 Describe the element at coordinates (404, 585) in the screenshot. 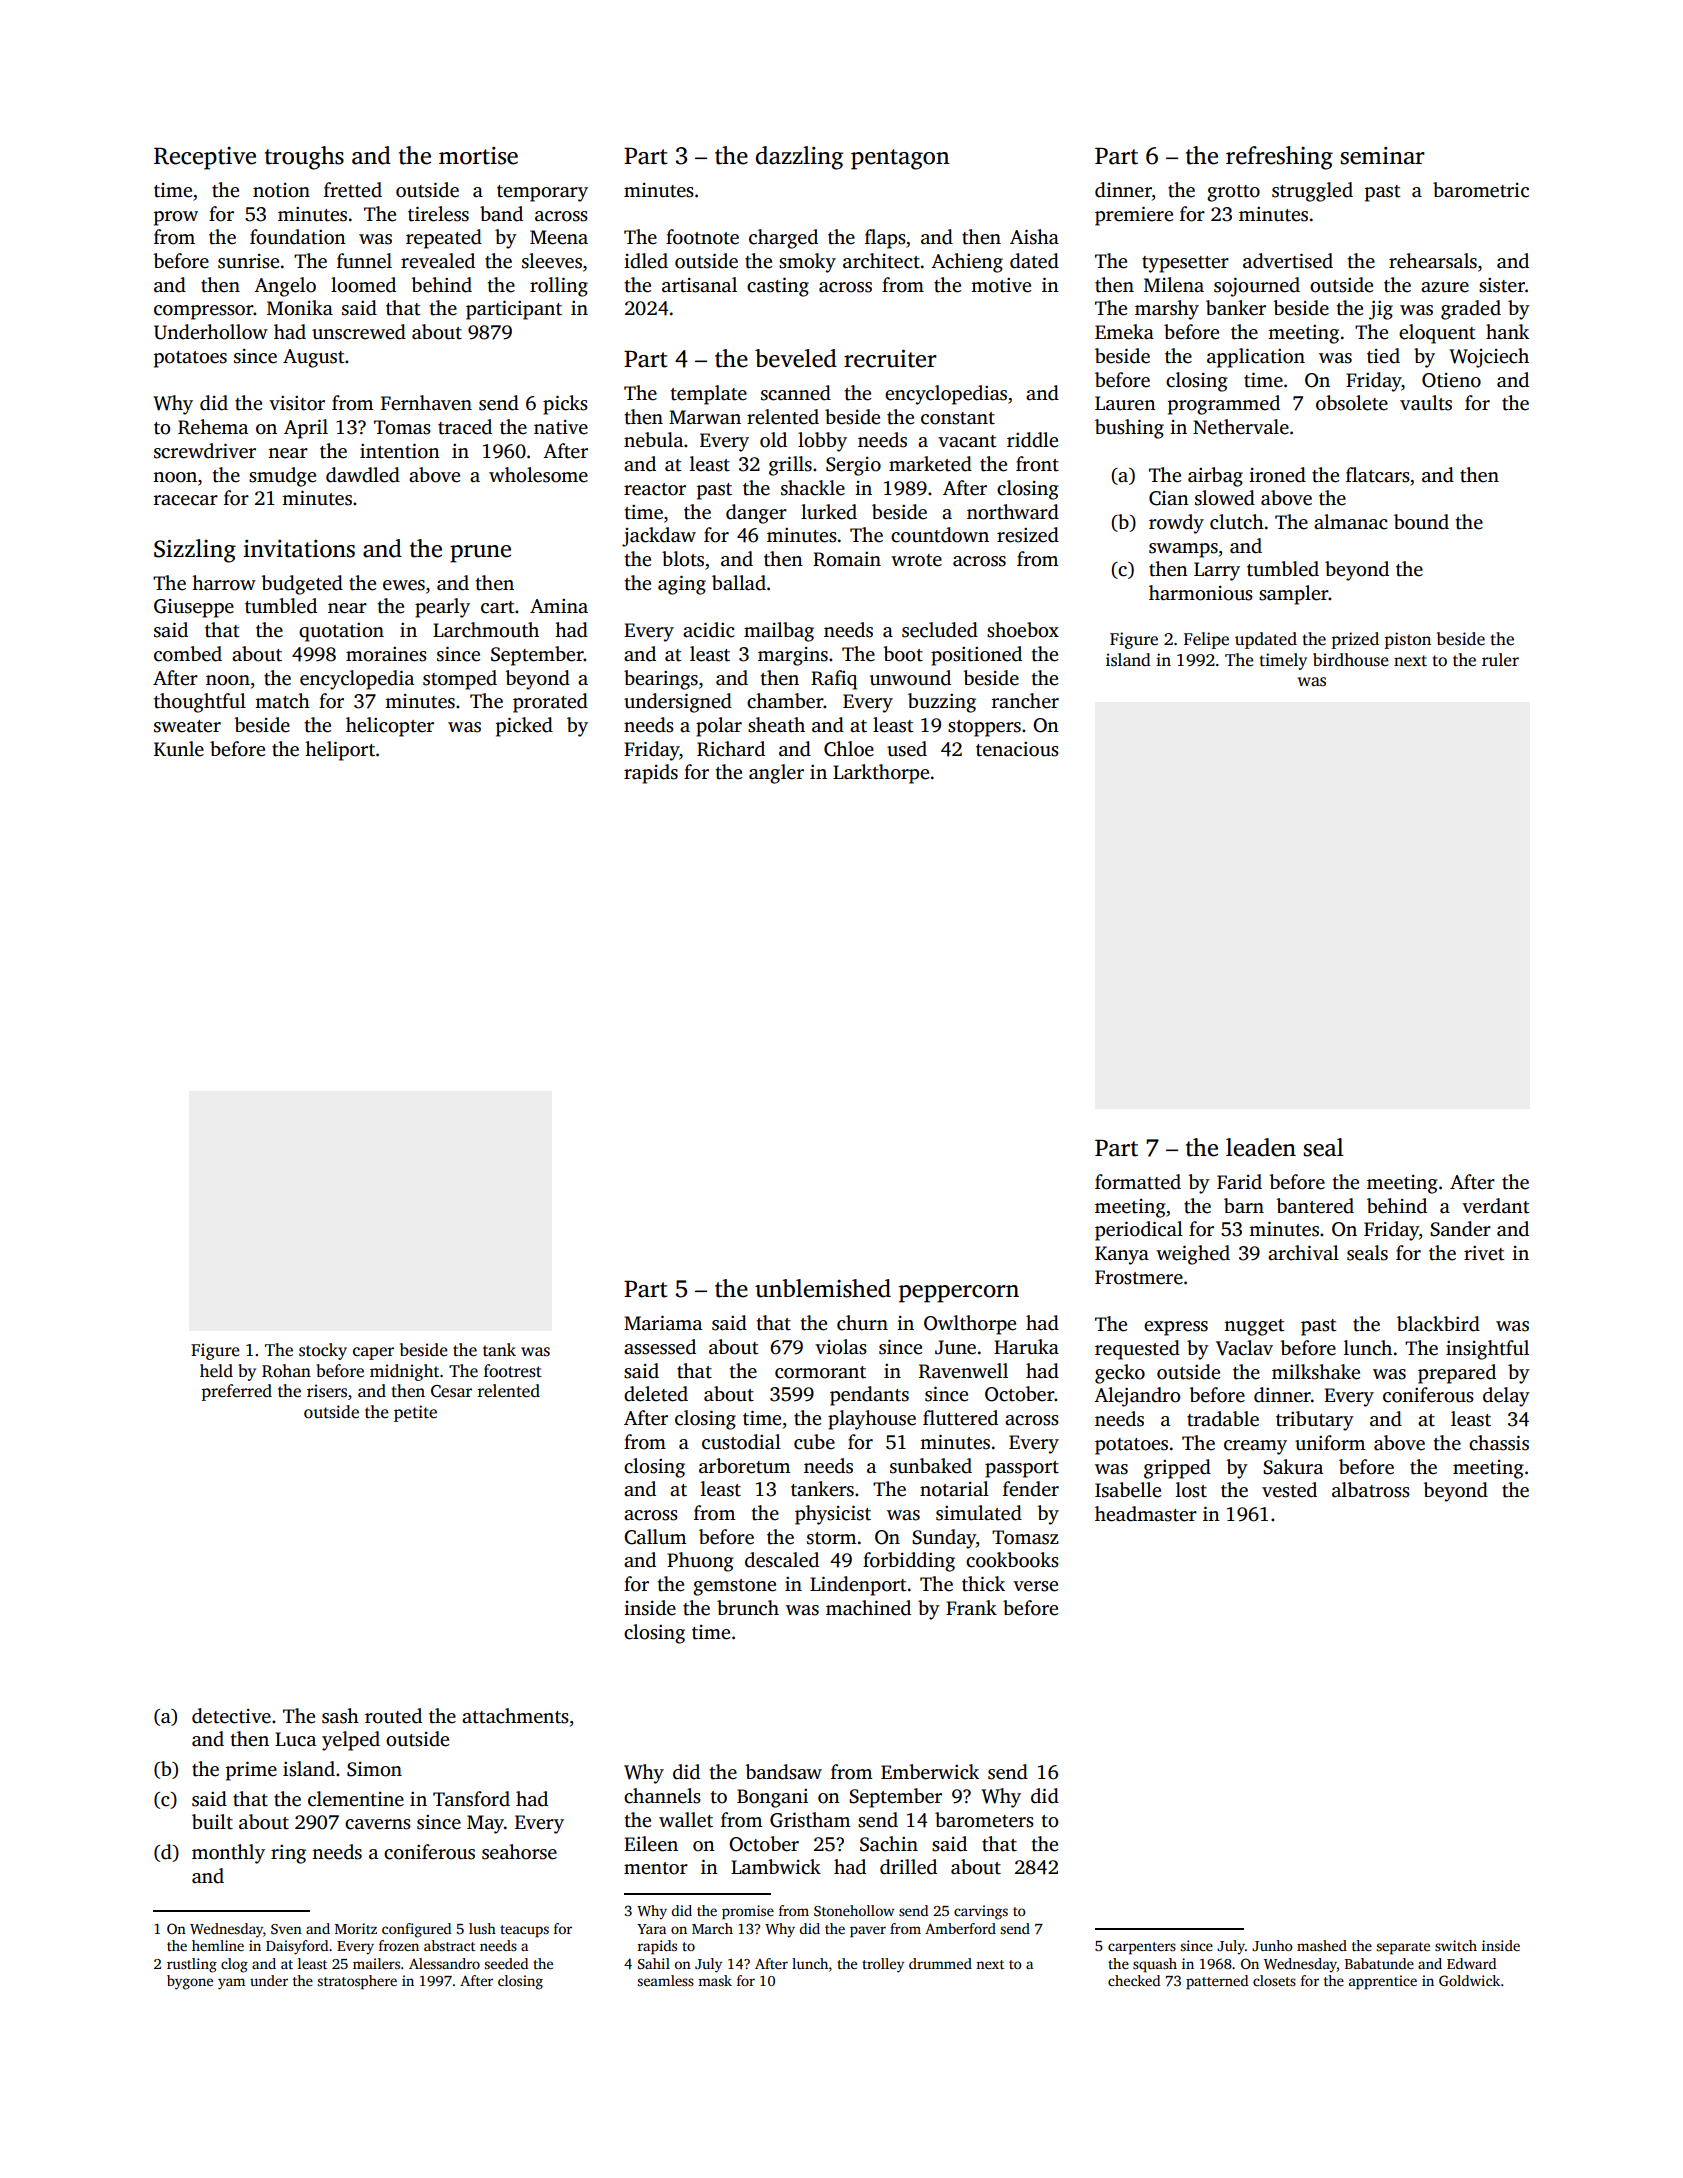

I see `ewes` at that location.
